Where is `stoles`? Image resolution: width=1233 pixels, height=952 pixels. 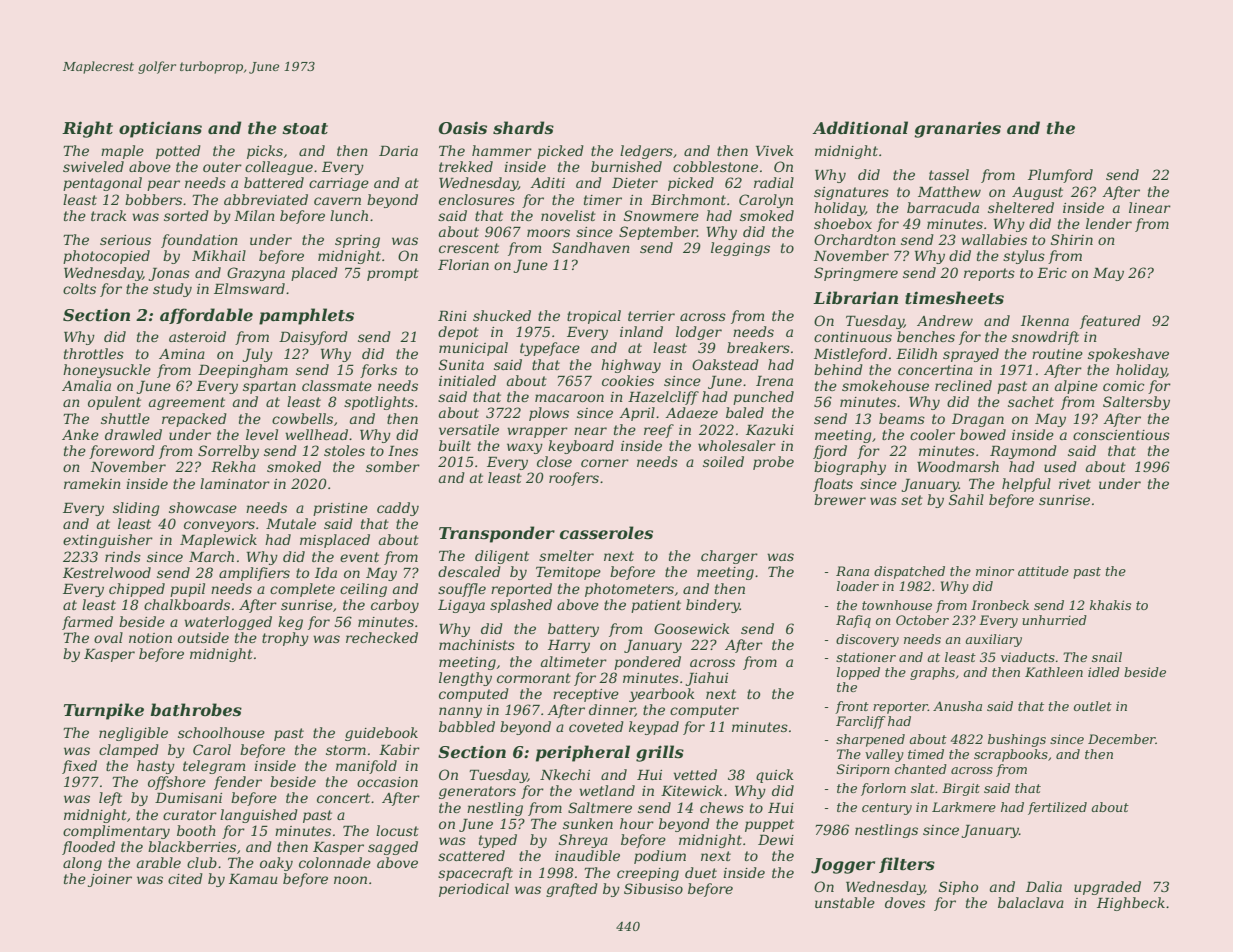
stoles is located at coordinates (344, 450).
